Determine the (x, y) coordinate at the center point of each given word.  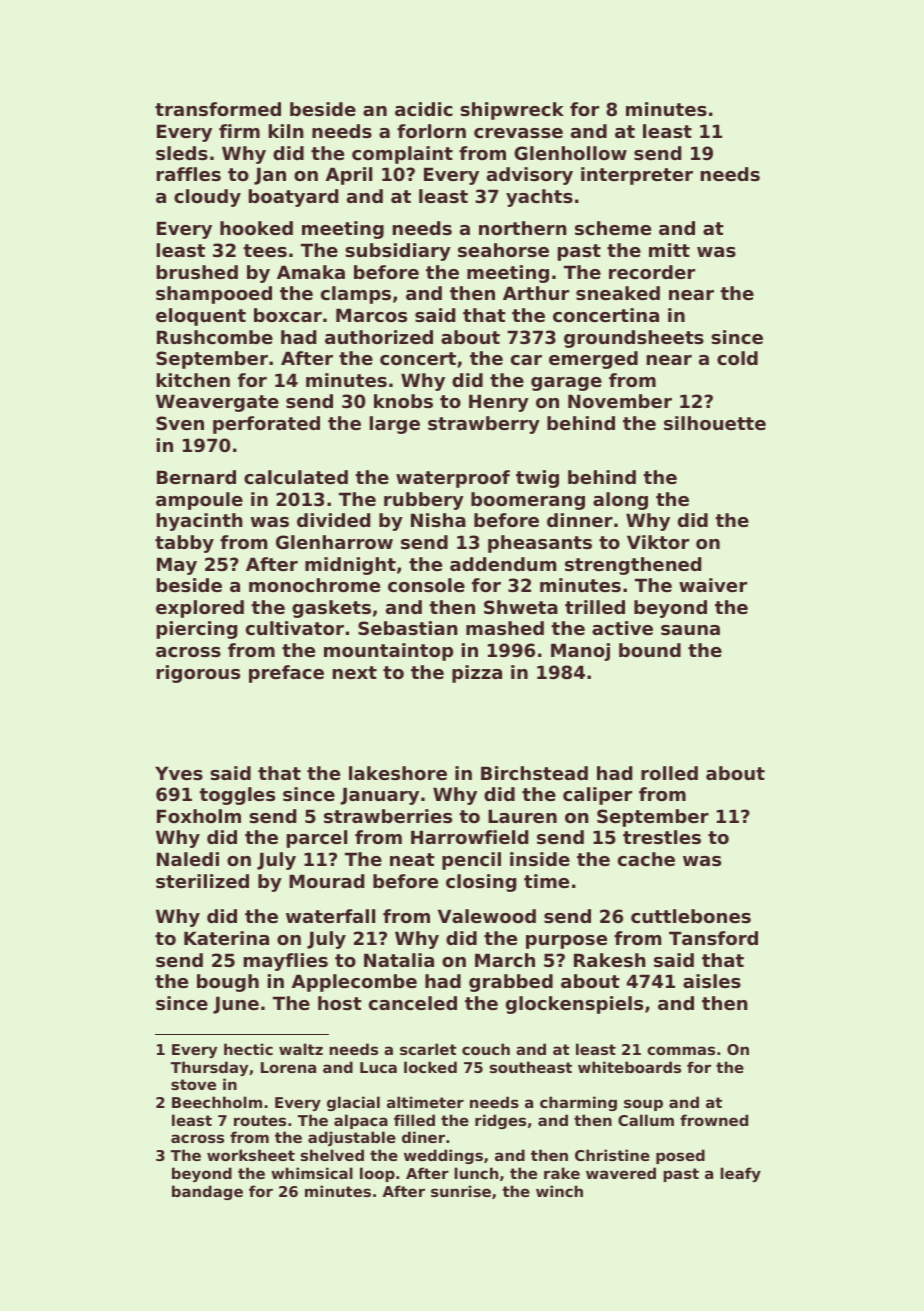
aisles (712, 981)
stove (193, 1084)
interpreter (637, 176)
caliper (597, 796)
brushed (197, 272)
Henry (499, 403)
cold (737, 358)
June (236, 1005)
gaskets (331, 609)
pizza (477, 674)
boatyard (293, 198)
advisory (530, 176)
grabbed (511, 983)
